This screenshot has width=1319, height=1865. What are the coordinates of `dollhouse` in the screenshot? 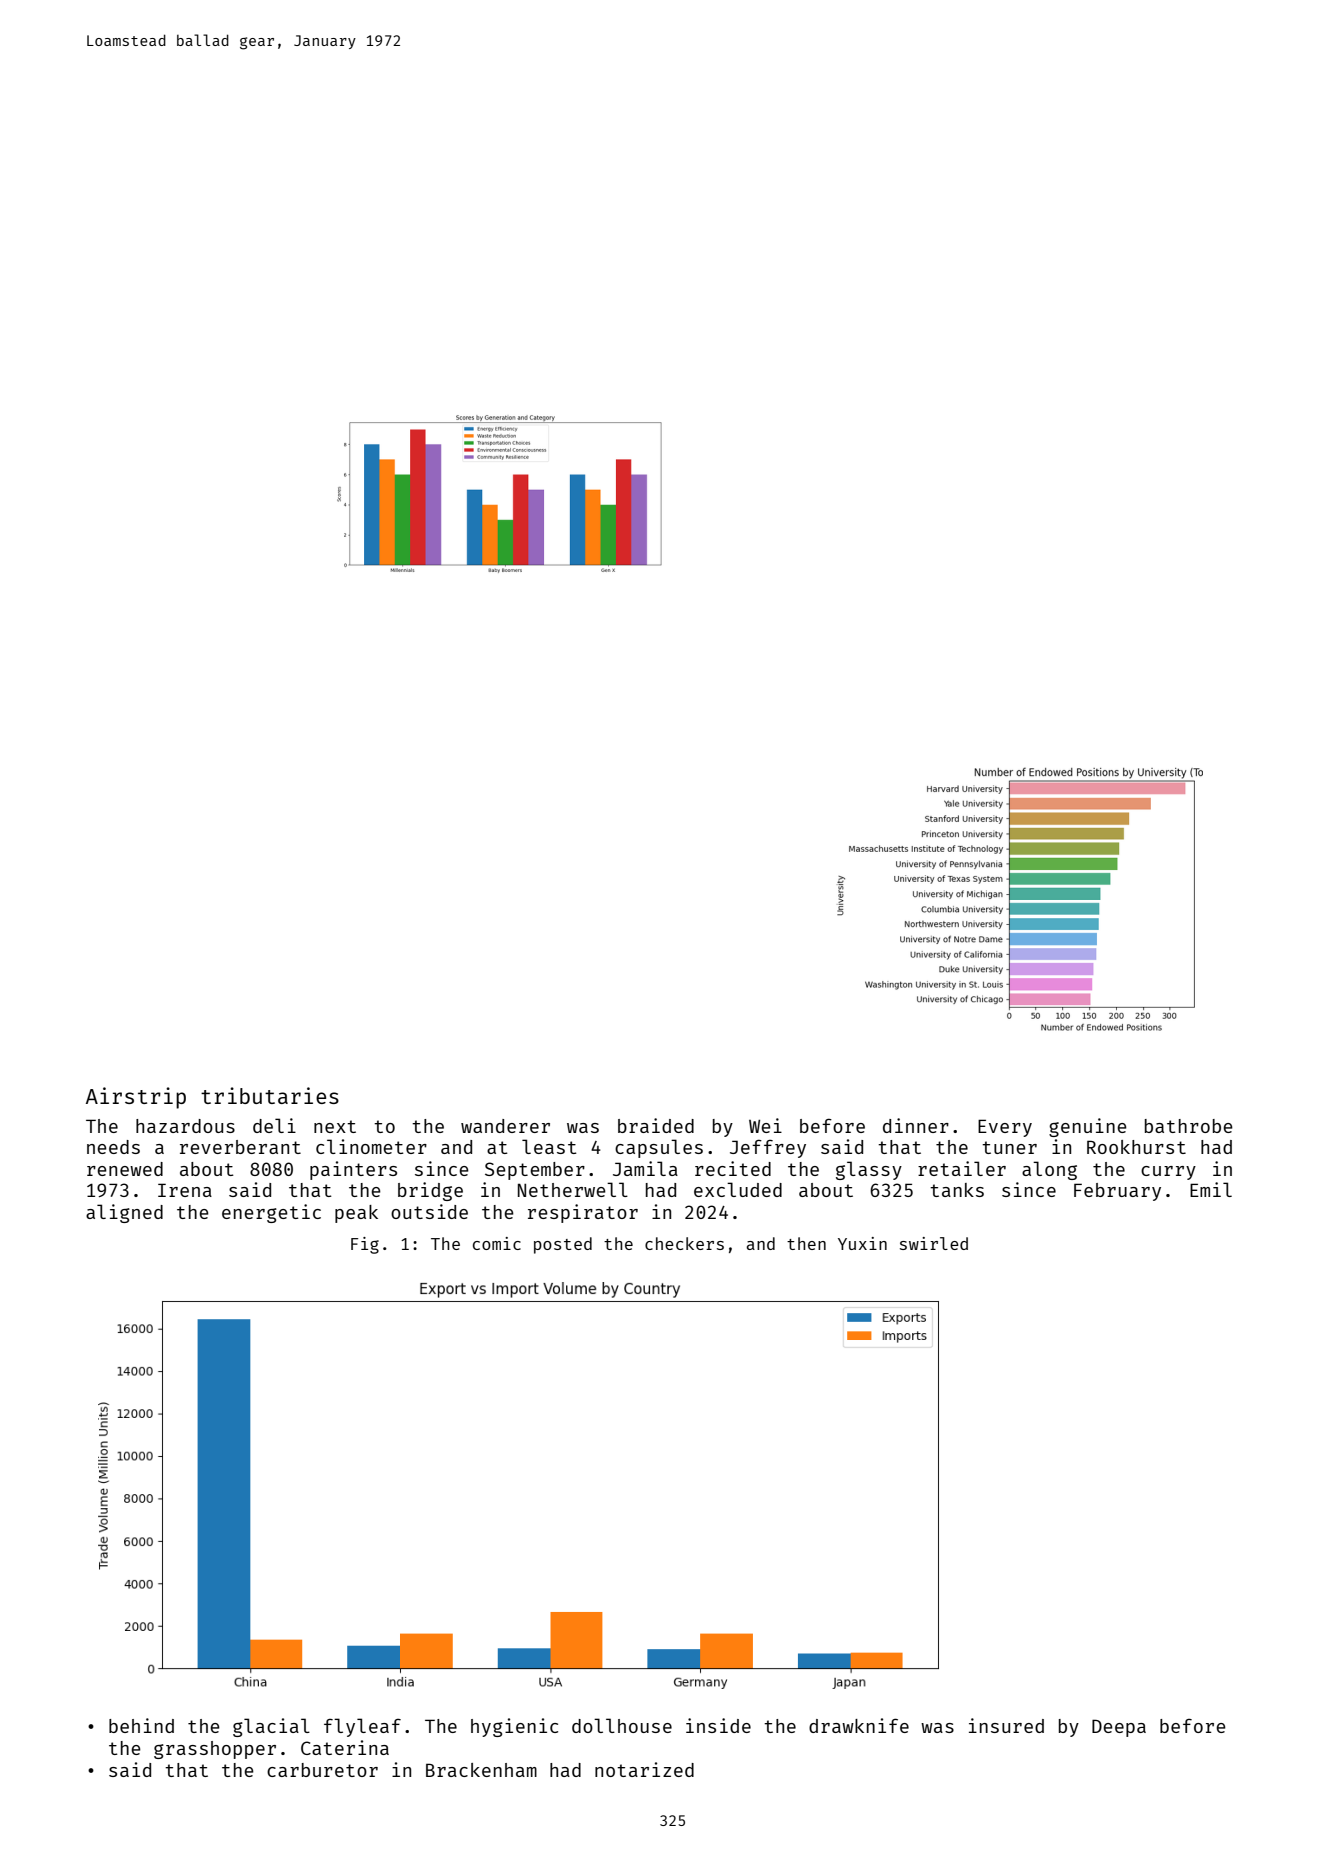 It's located at (622, 1725).
